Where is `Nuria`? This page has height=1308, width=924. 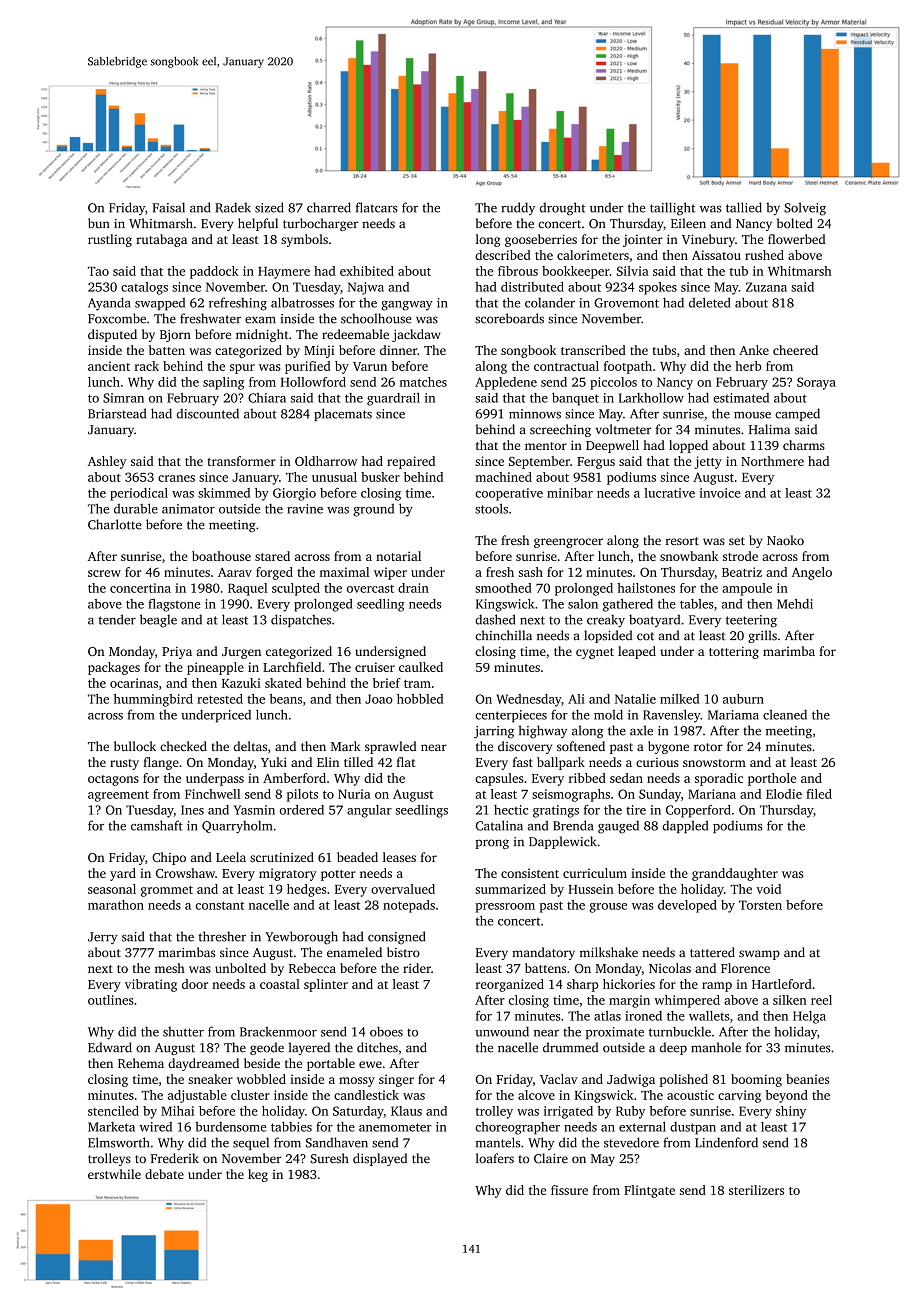 Nuria is located at coordinates (354, 794).
